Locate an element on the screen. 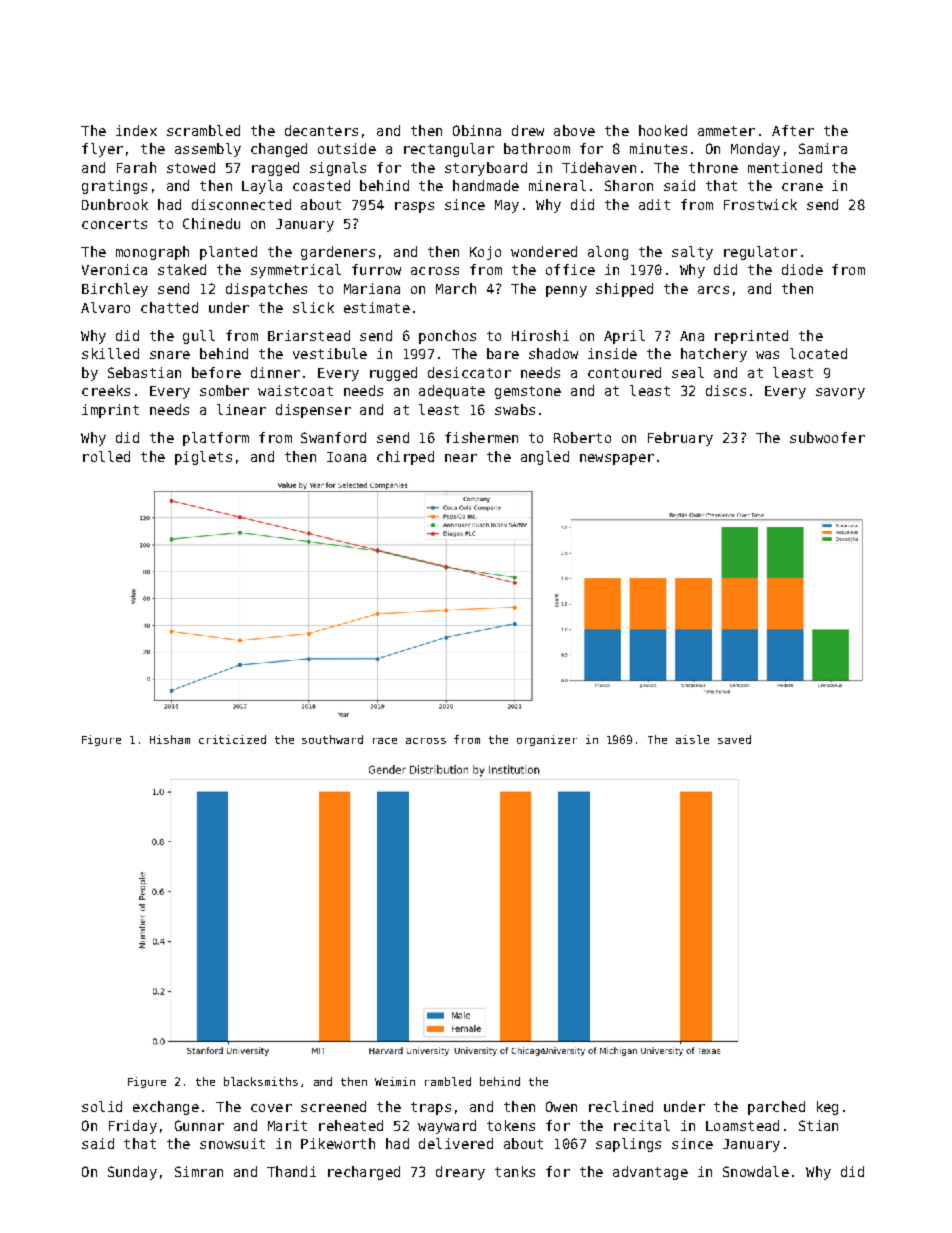  aisle is located at coordinates (692, 739).
